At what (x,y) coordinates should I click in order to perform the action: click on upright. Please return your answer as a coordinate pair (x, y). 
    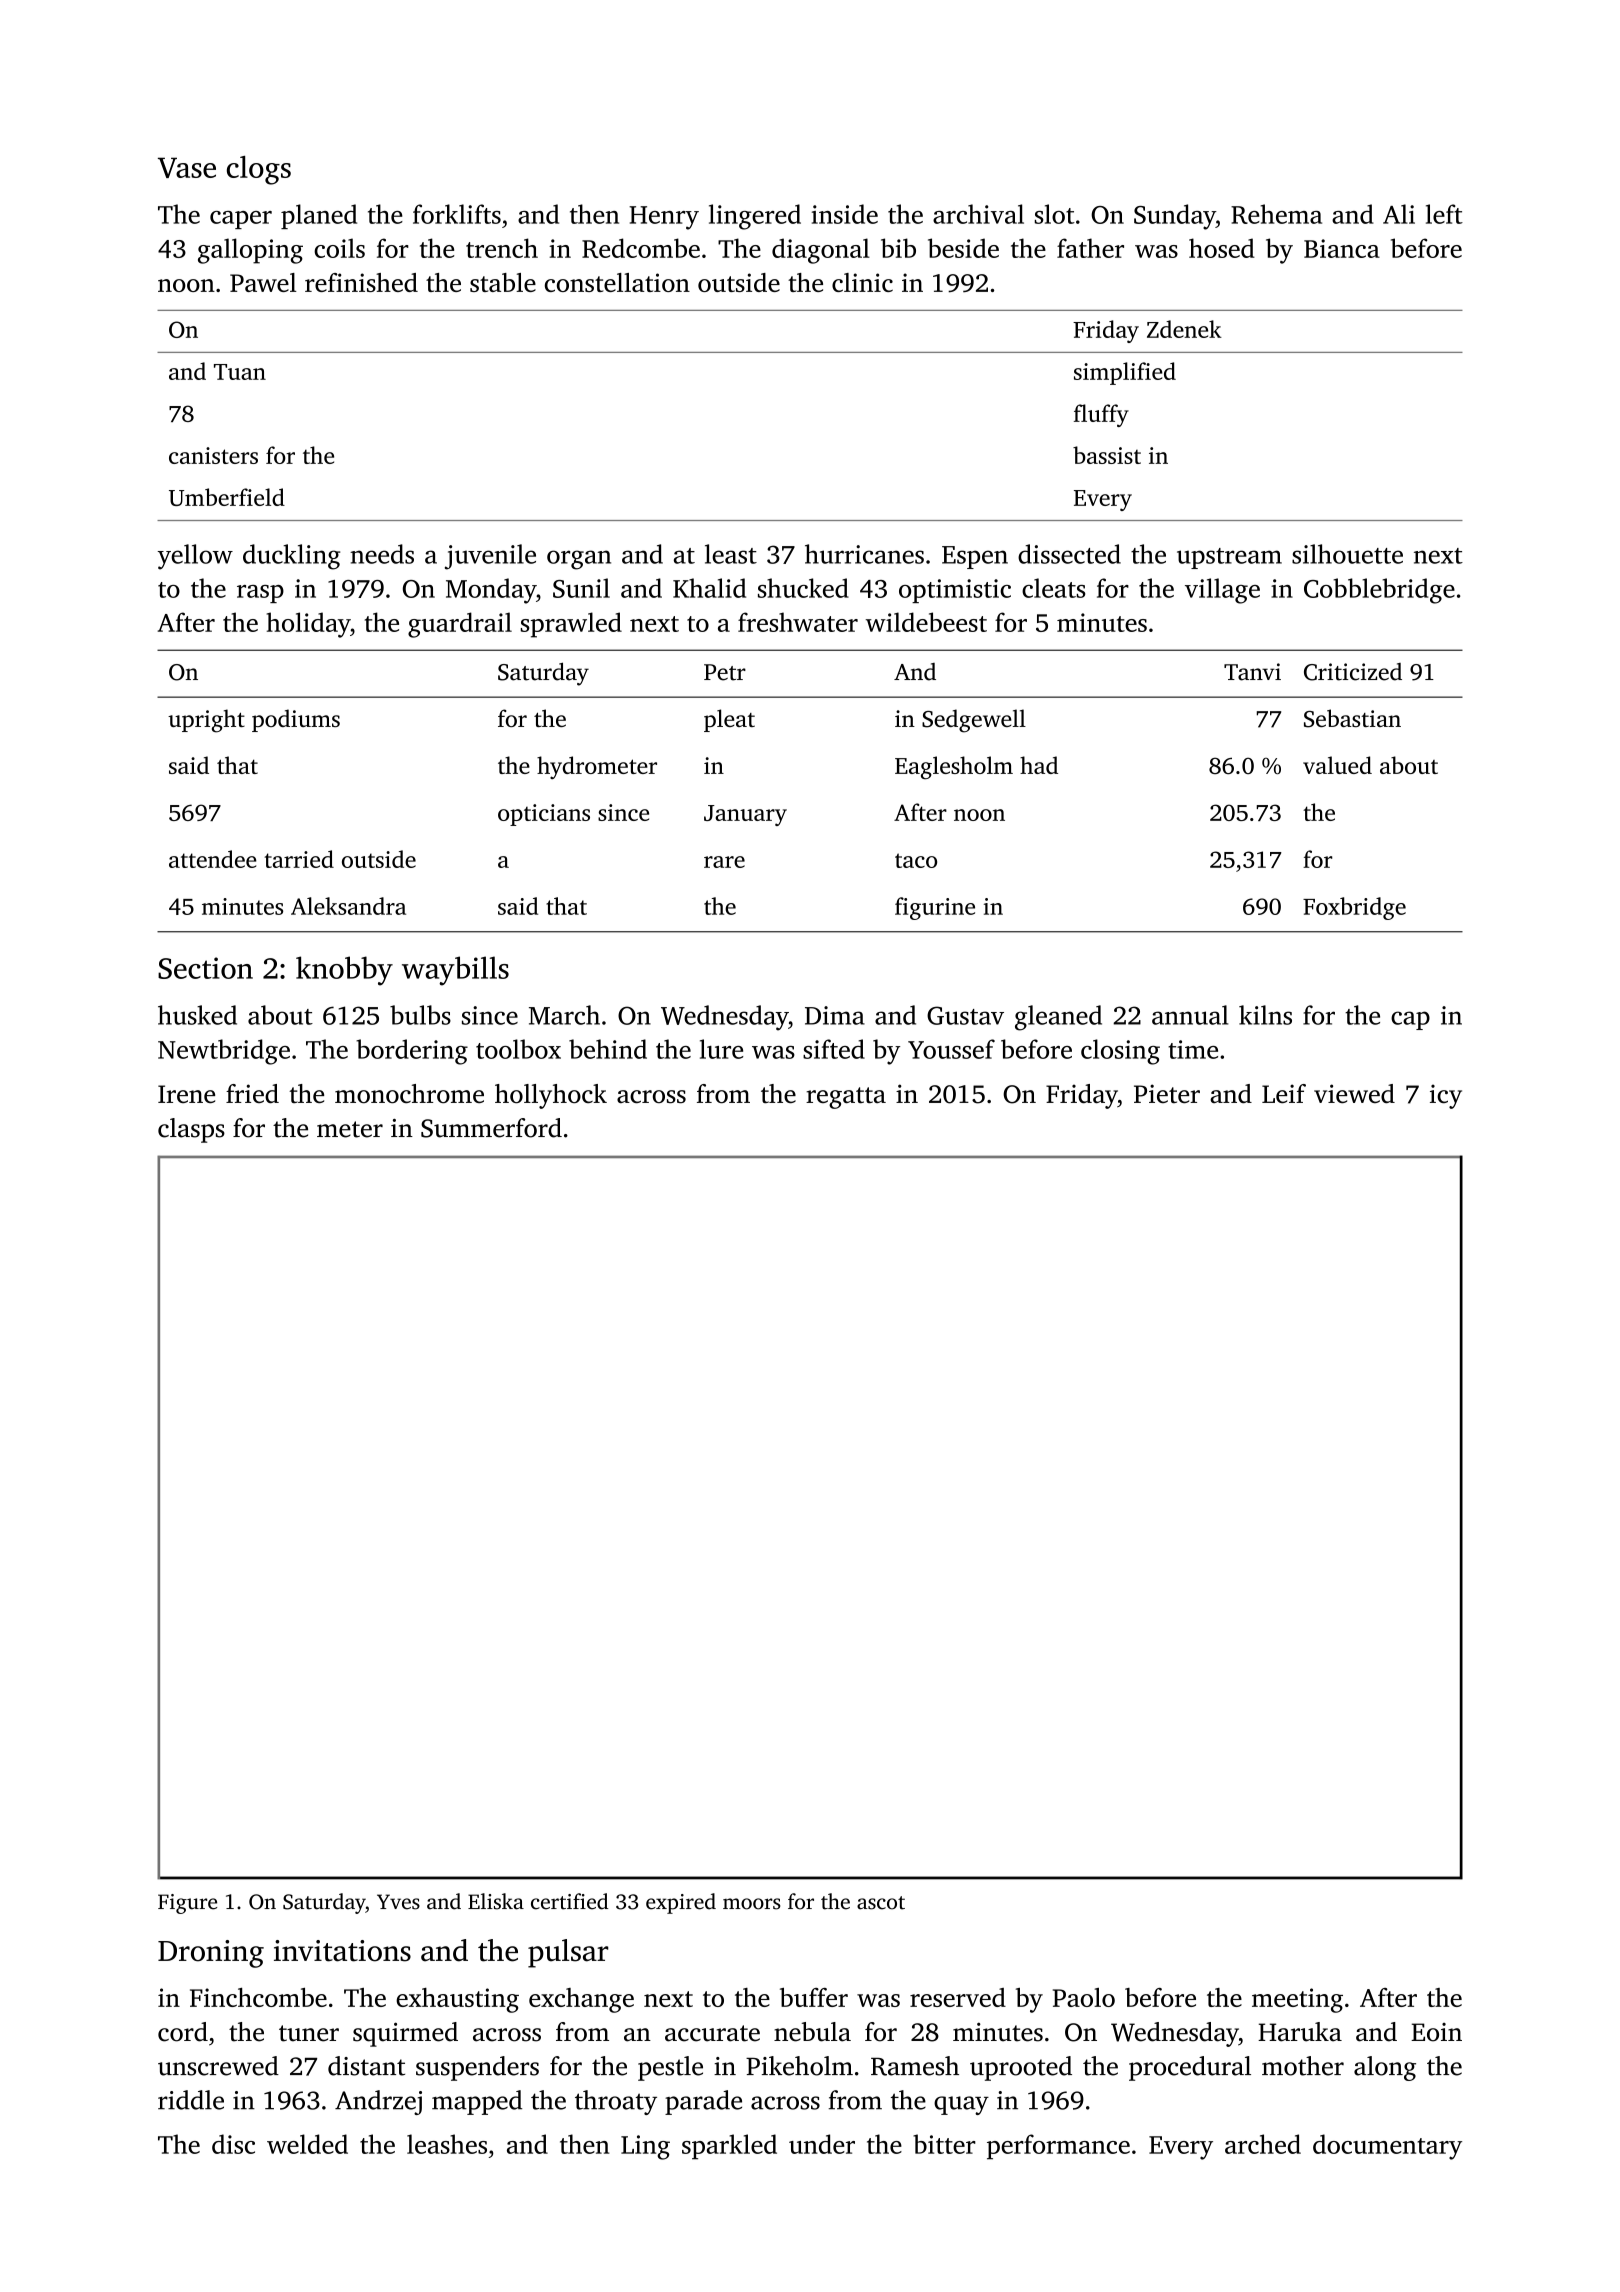
    Looking at the image, I should click on (206, 721).
